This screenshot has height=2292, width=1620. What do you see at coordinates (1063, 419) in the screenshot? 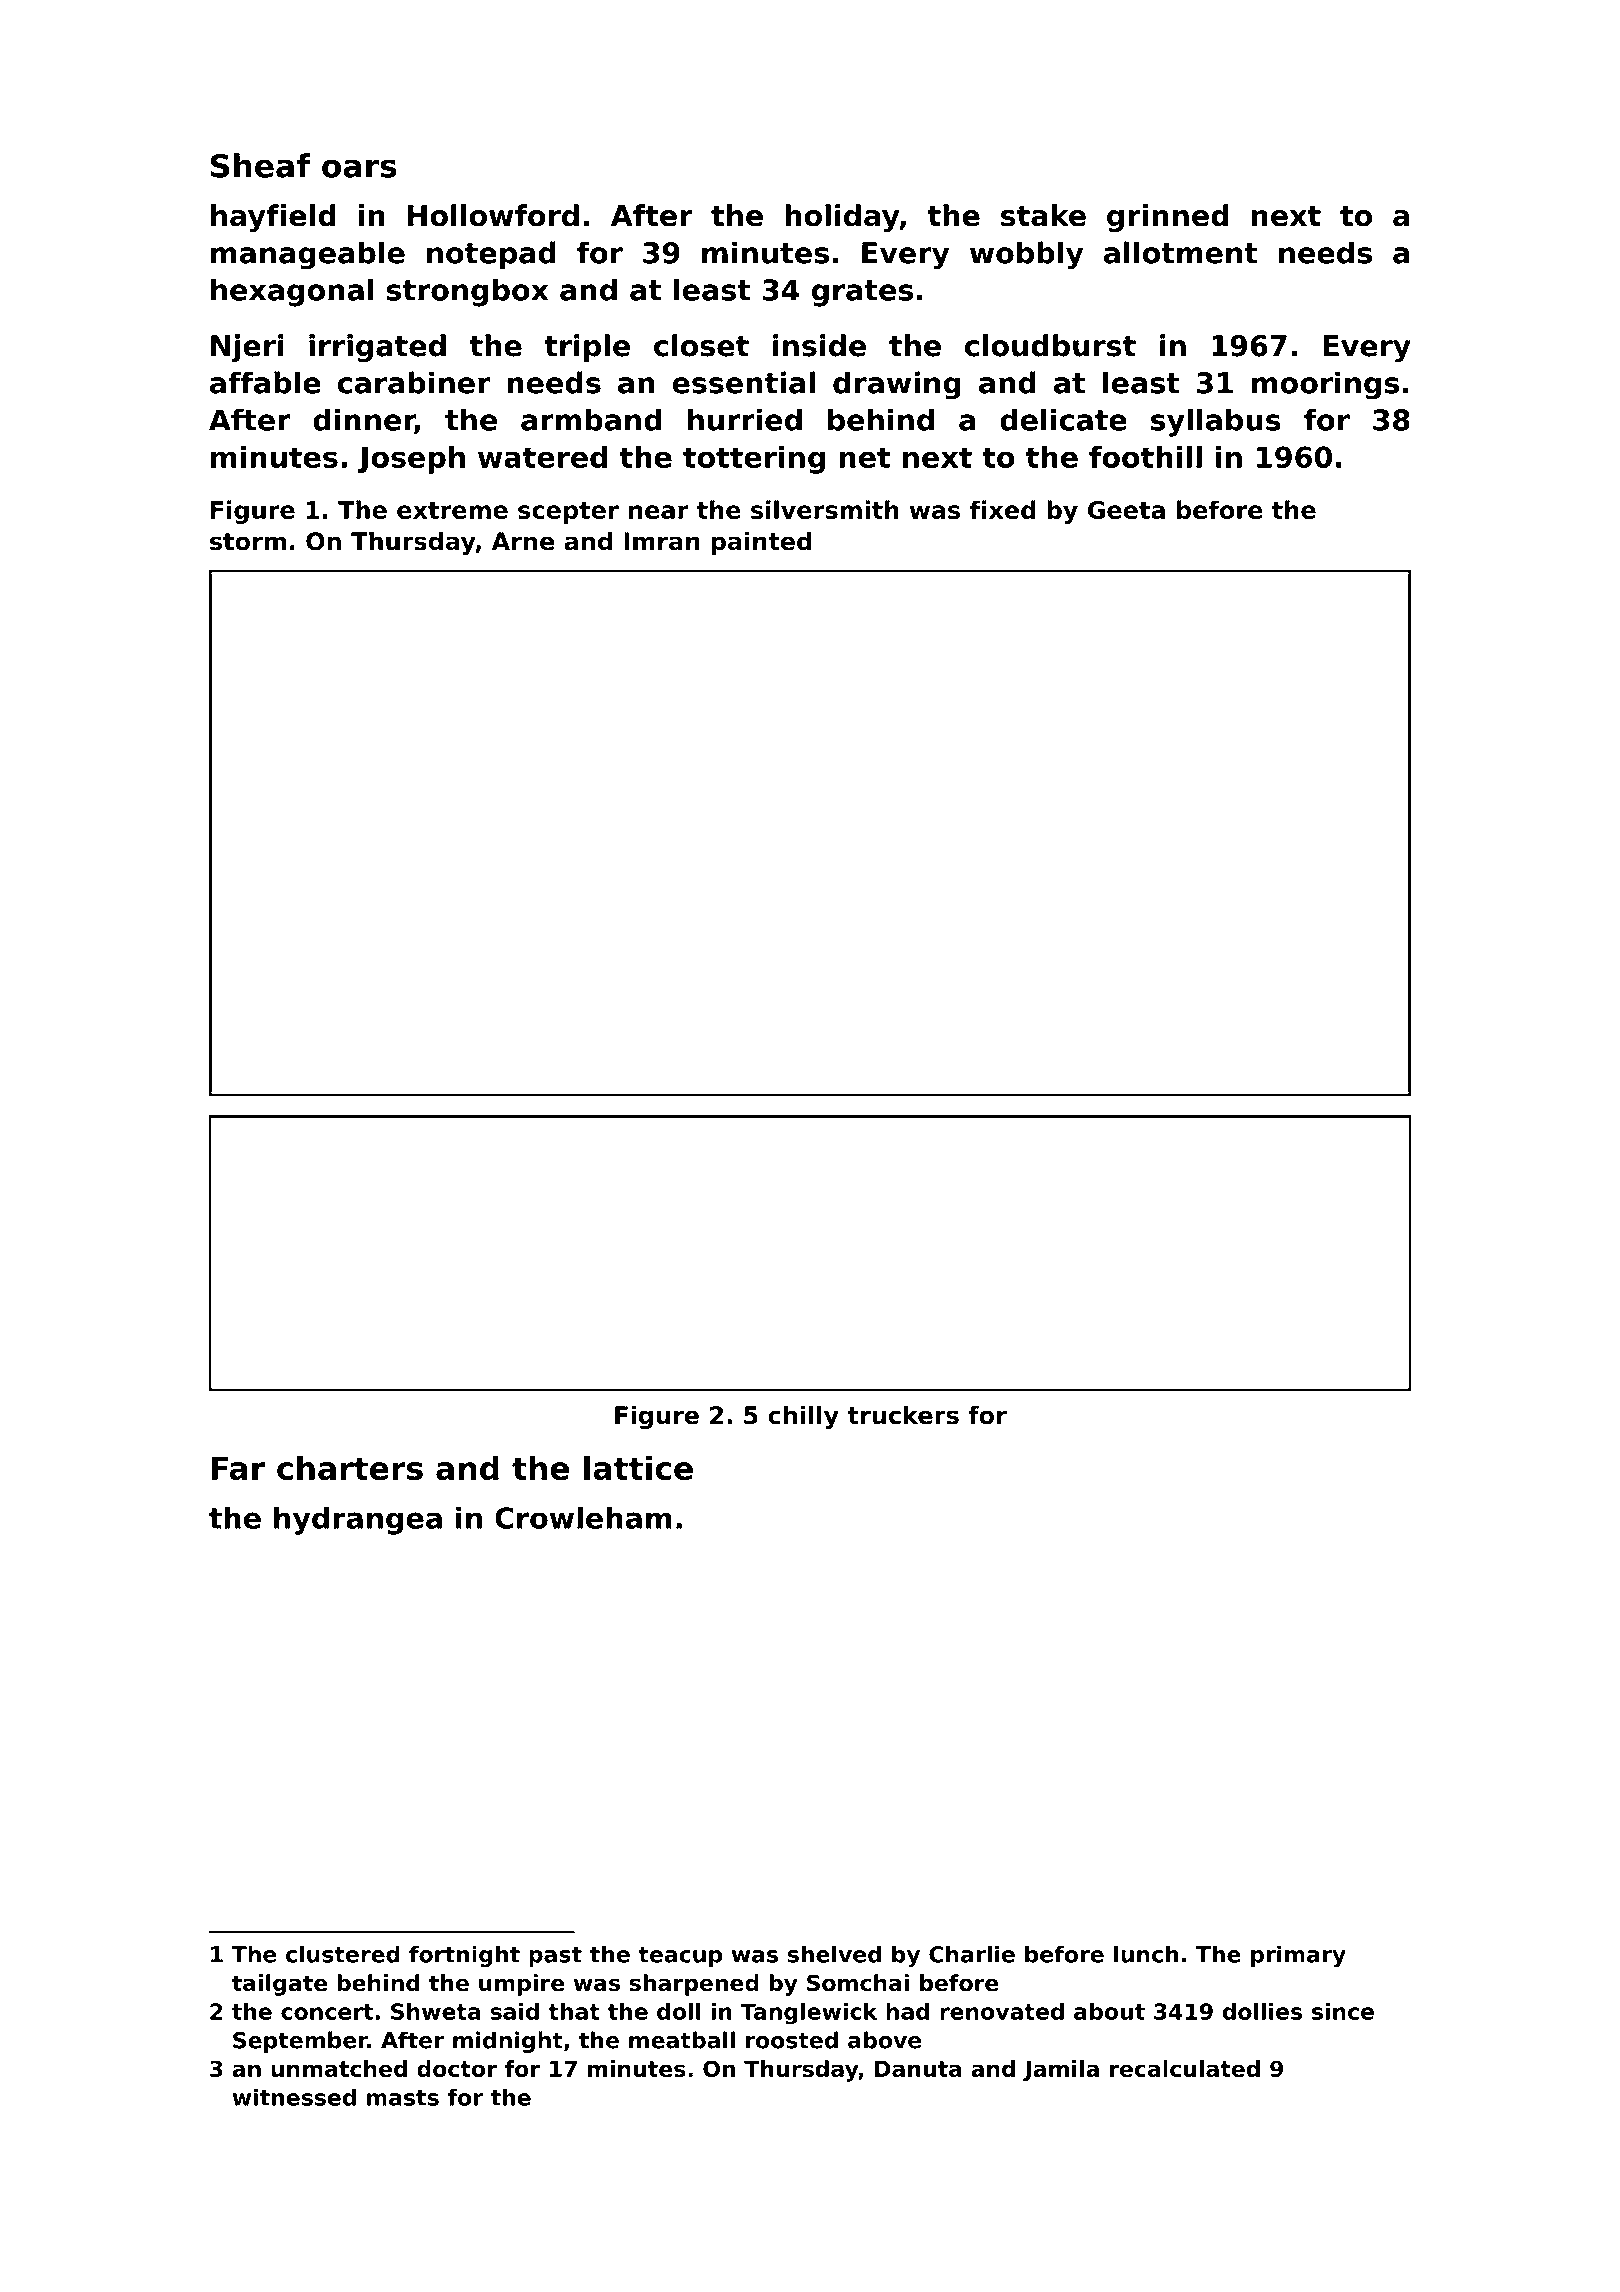
I see `delicate` at bounding box center [1063, 419].
